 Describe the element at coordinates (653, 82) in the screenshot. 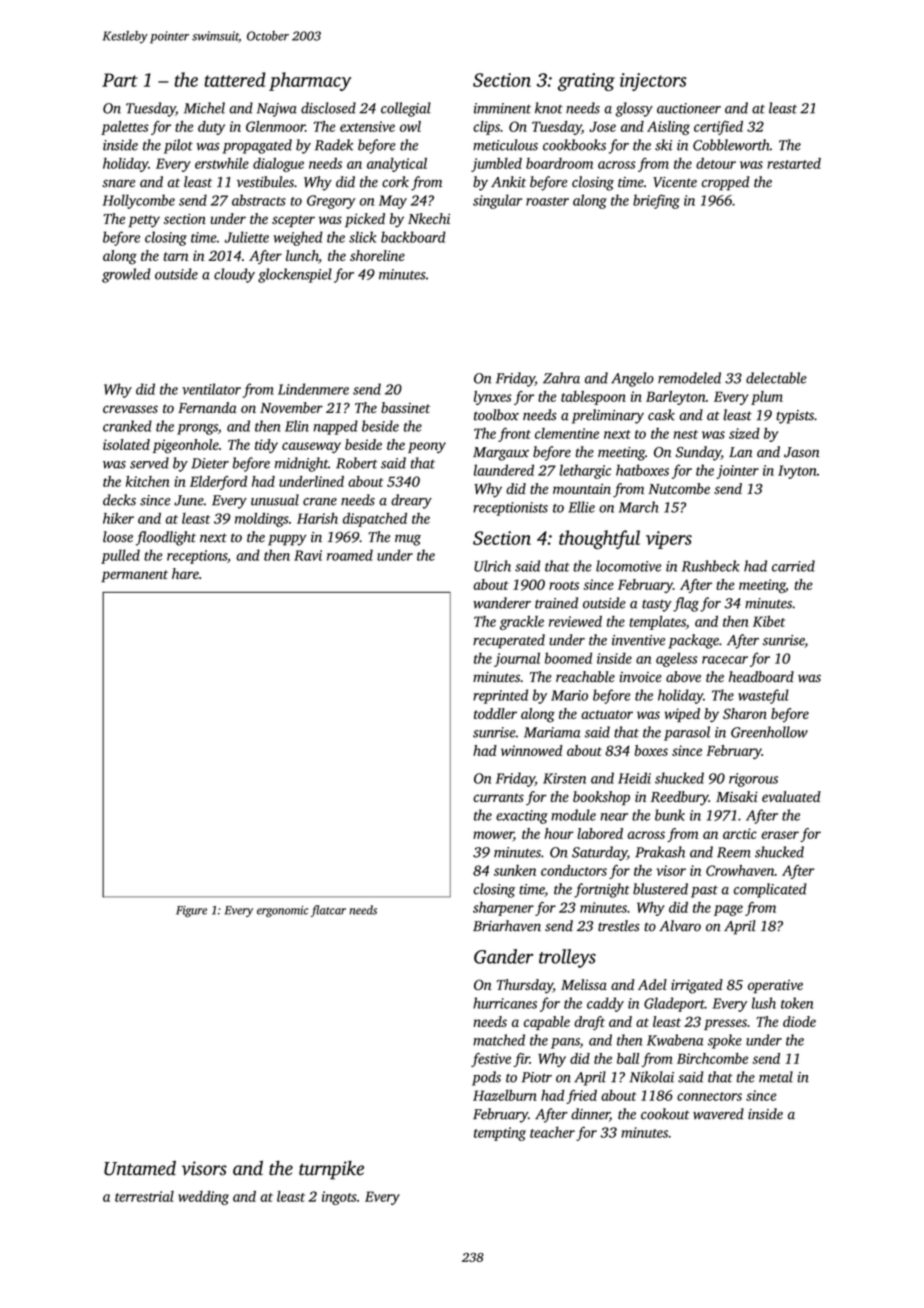

I see `injectors` at that location.
